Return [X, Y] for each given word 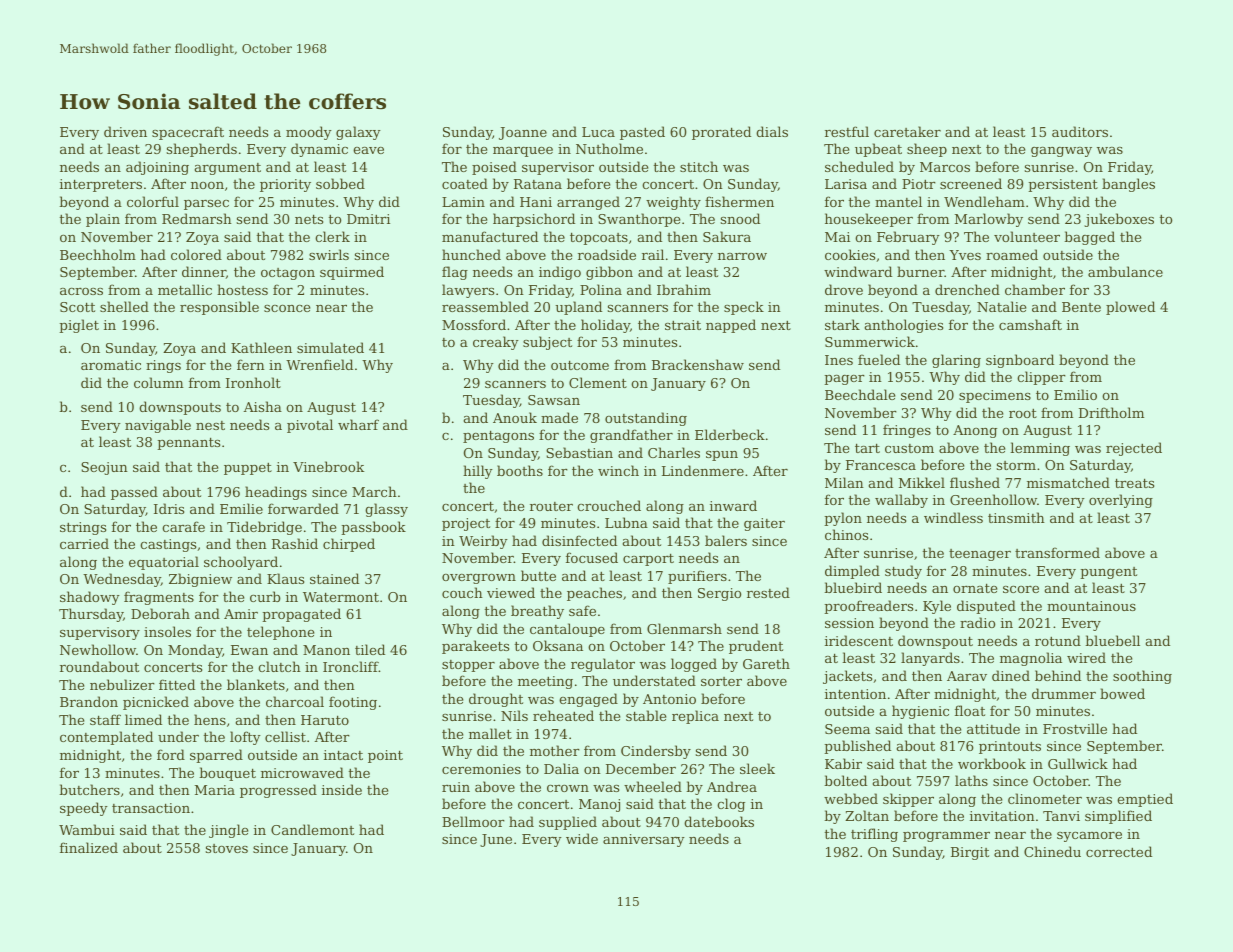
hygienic [920, 712]
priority [285, 185]
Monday [195, 651]
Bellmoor [473, 821]
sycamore [1089, 837]
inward [733, 505]
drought [496, 700]
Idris [169, 508]
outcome [580, 365]
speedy [84, 809]
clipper [1041, 378]
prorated [721, 133]
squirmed [352, 273]
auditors [1080, 131]
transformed [1057, 552]
